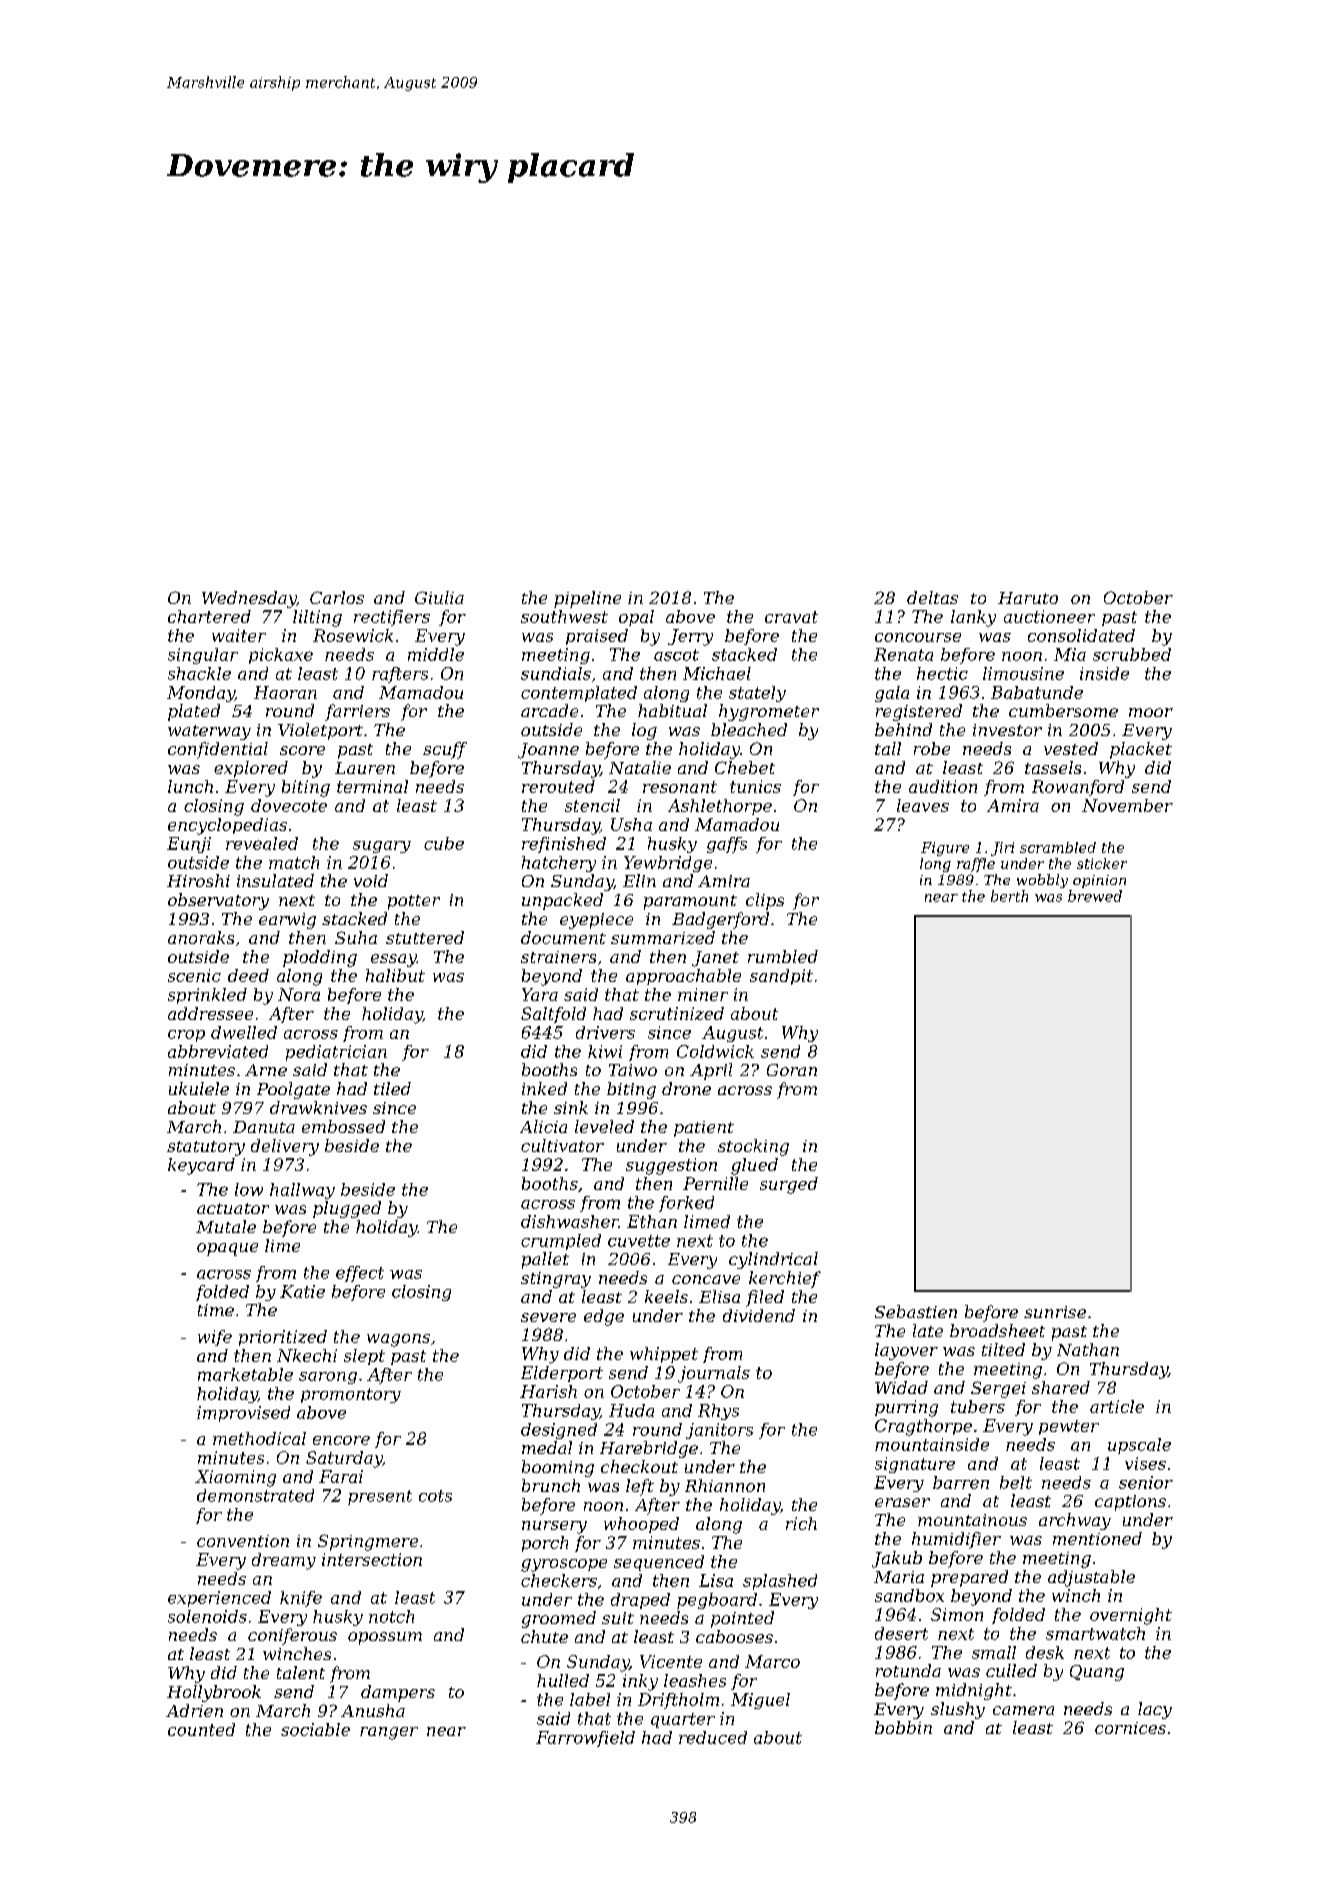 This screenshot has width=1339, height=1894. Describe the element at coordinates (391, 1616) in the screenshot. I see `notch` at that location.
